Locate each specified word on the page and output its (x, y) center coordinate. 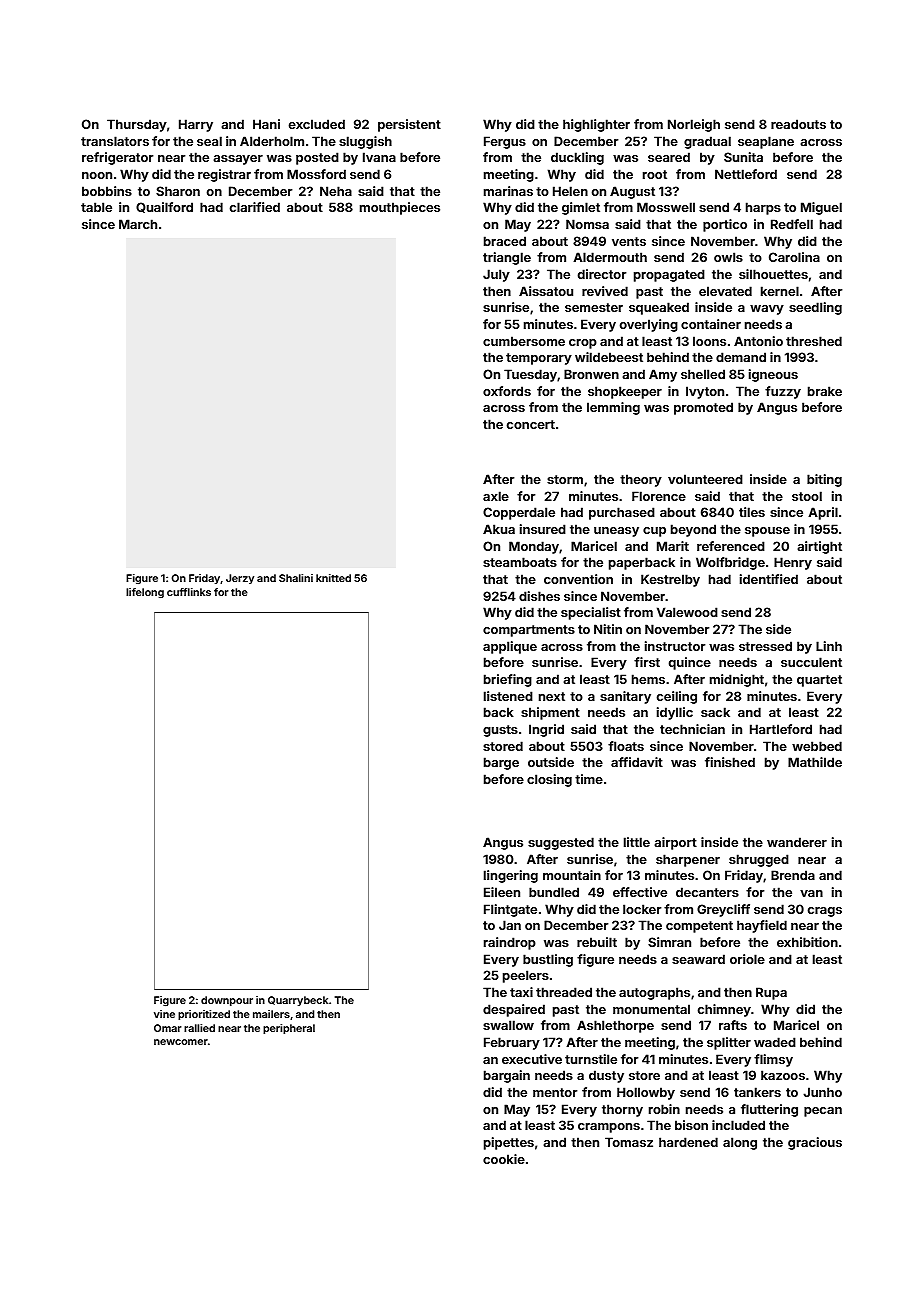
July (496, 275)
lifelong (145, 593)
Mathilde (815, 762)
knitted (333, 578)
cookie (504, 1159)
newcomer (181, 1042)
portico (725, 225)
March (138, 224)
